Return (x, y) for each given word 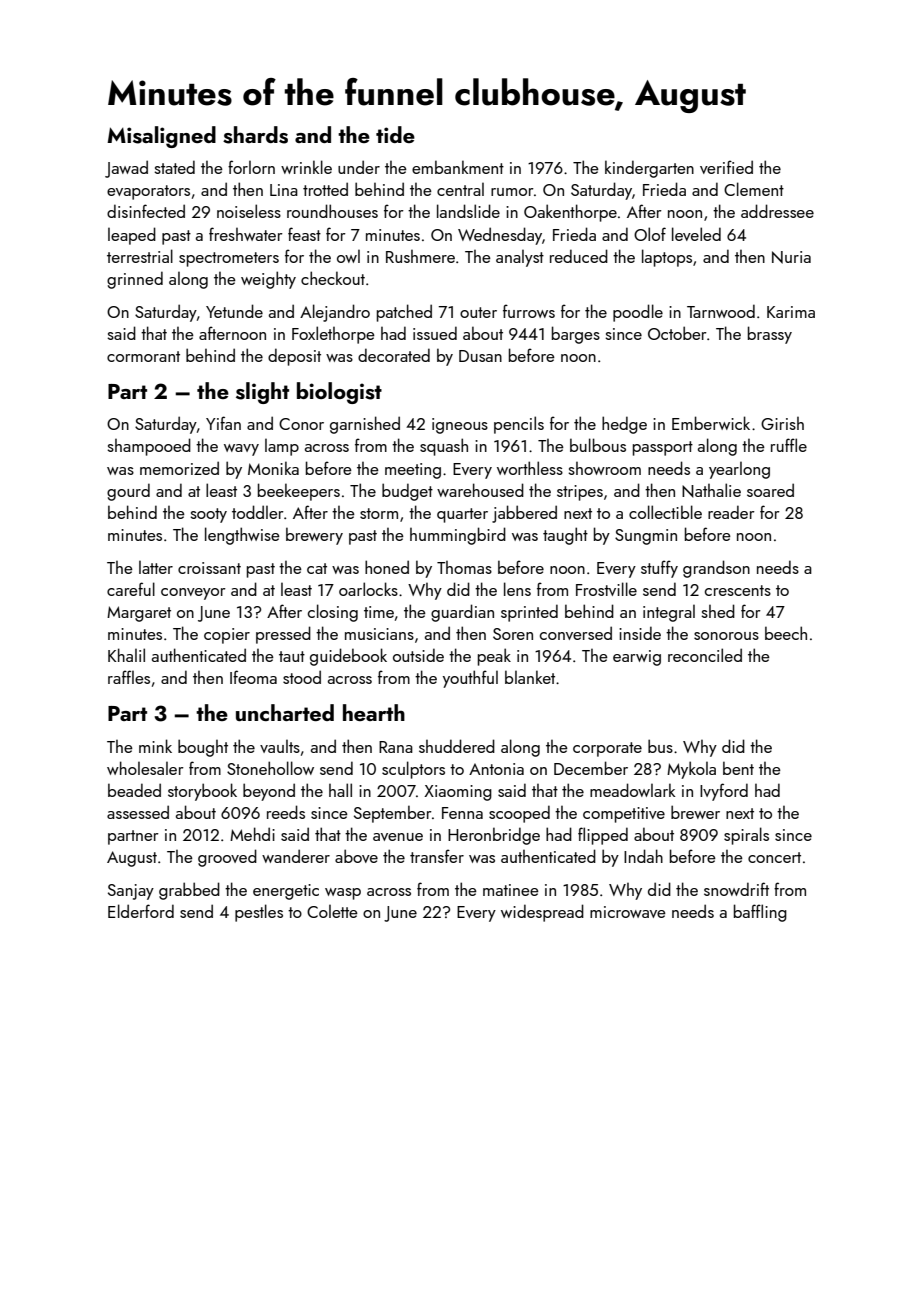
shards (255, 135)
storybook (202, 792)
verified (726, 167)
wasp (343, 894)
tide (395, 134)
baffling (760, 913)
